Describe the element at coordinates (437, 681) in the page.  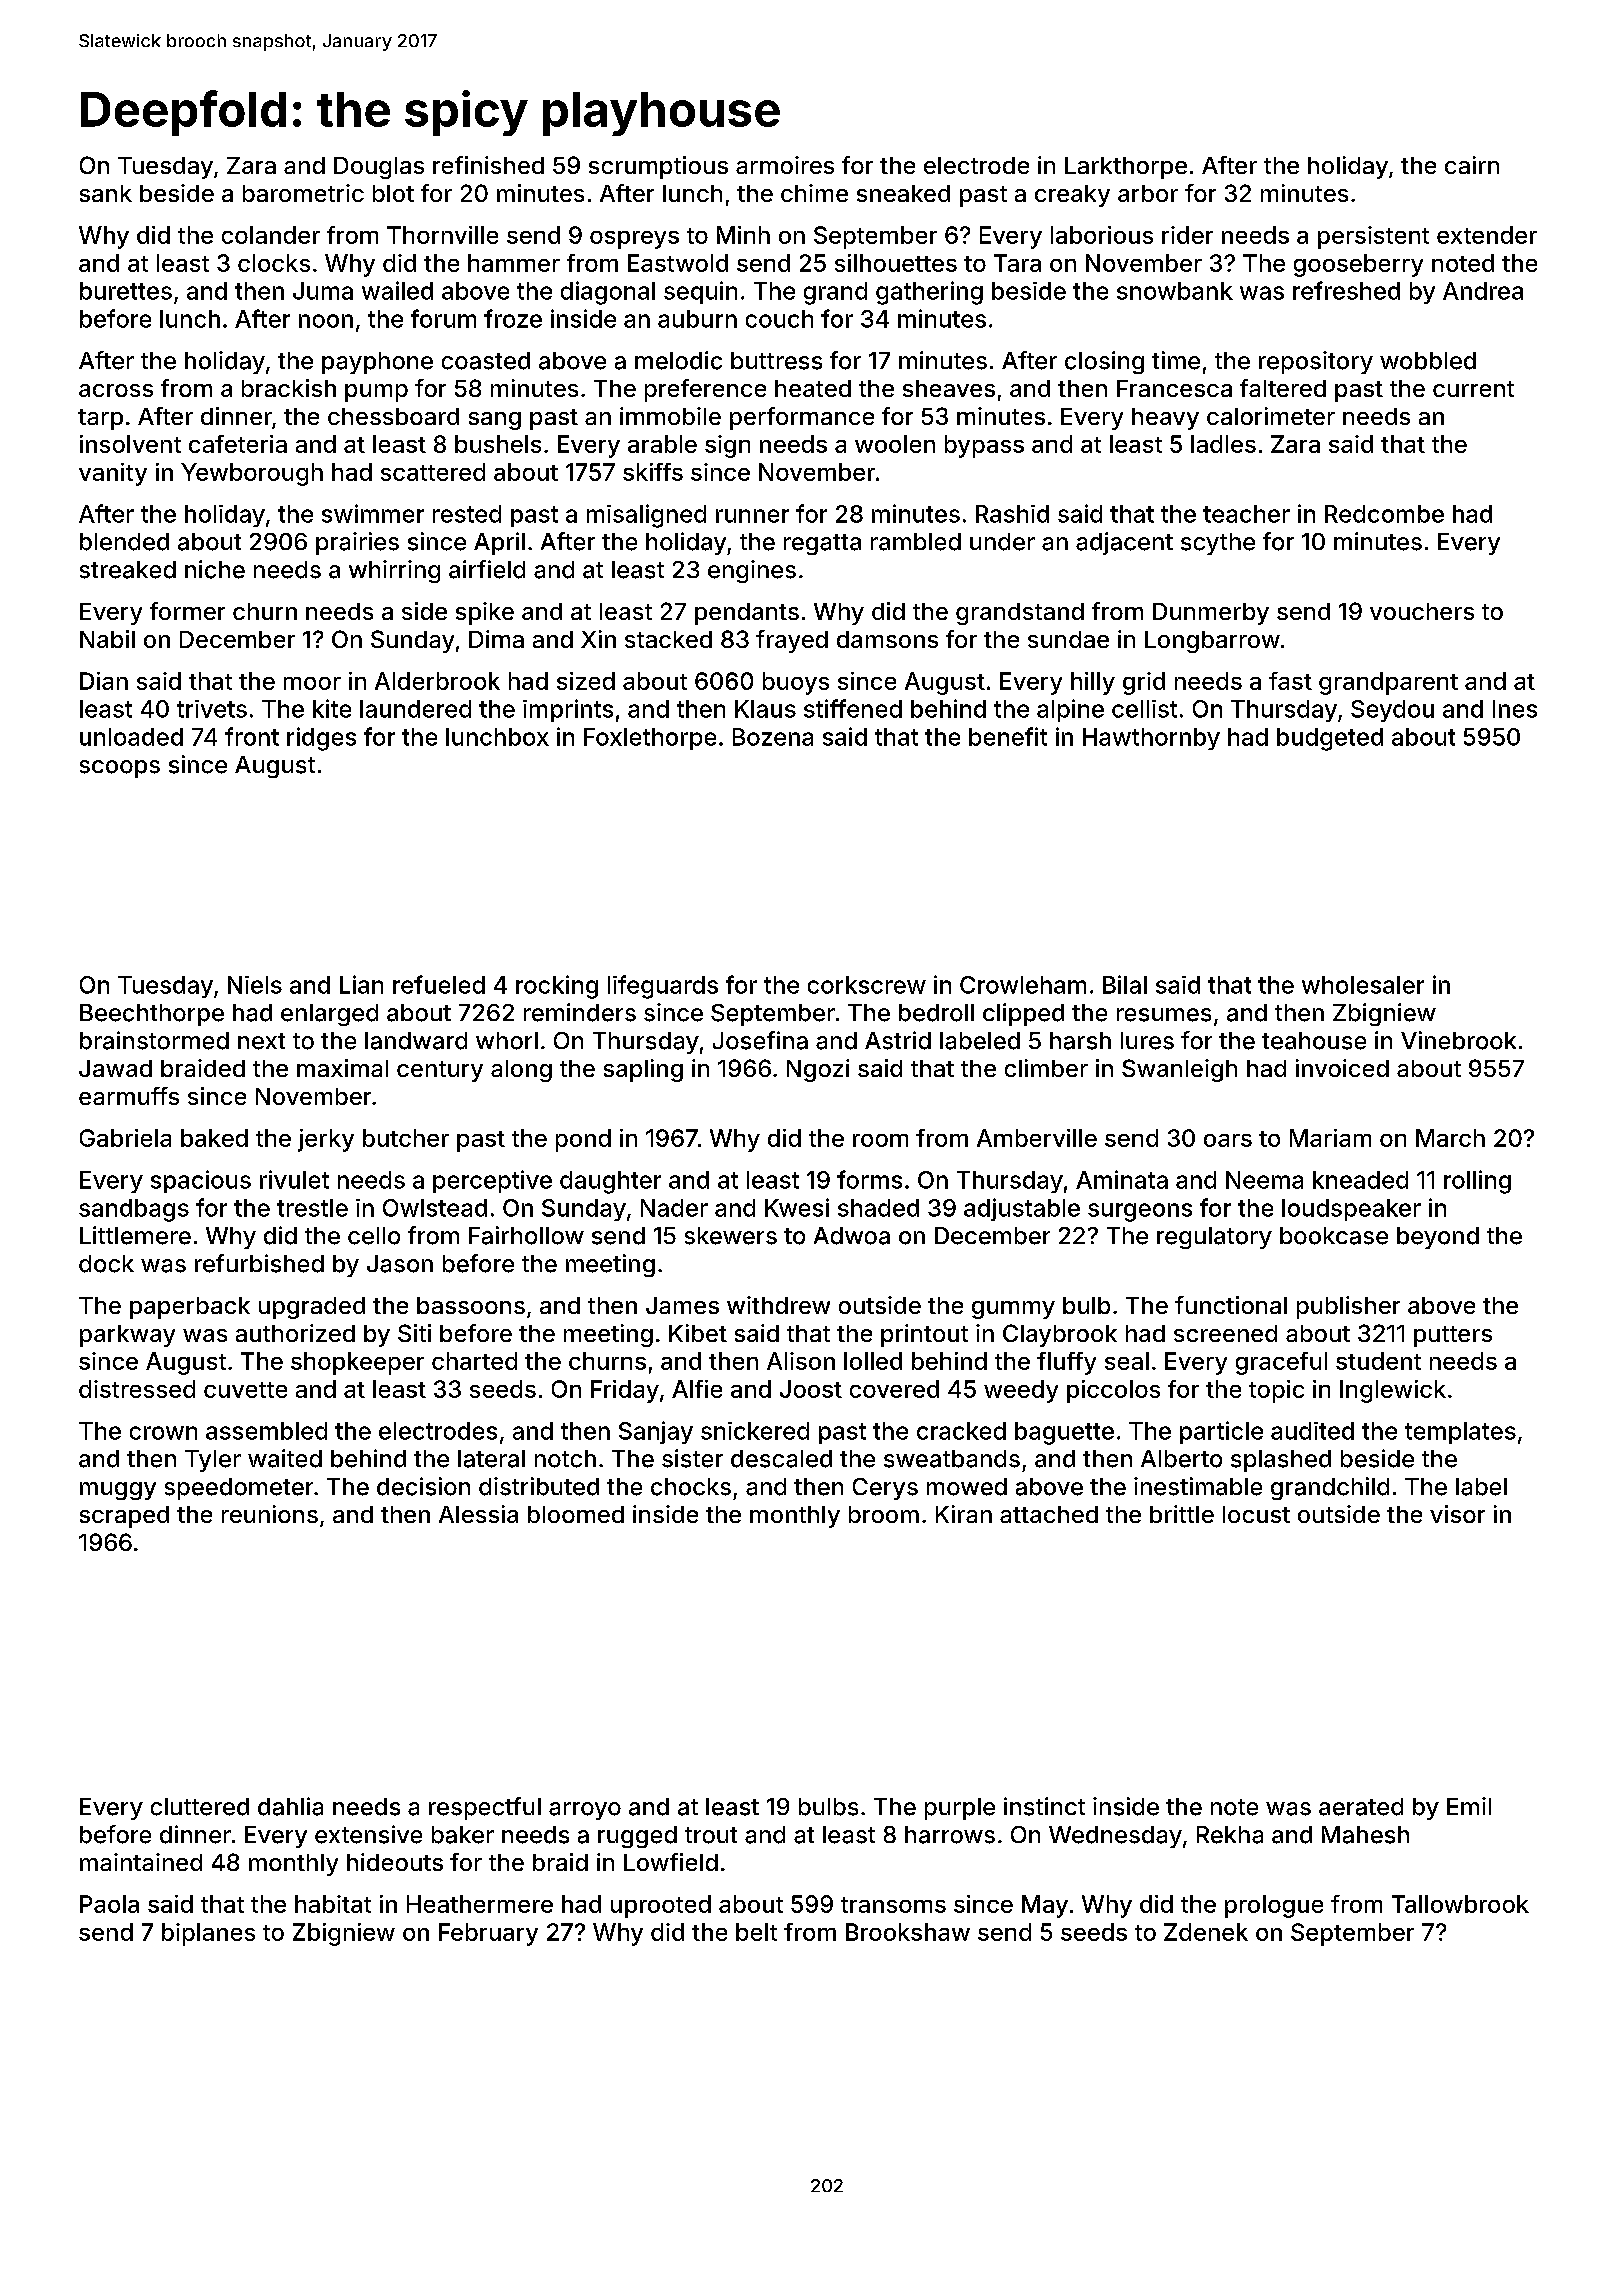
I see `Alderbrook` at that location.
